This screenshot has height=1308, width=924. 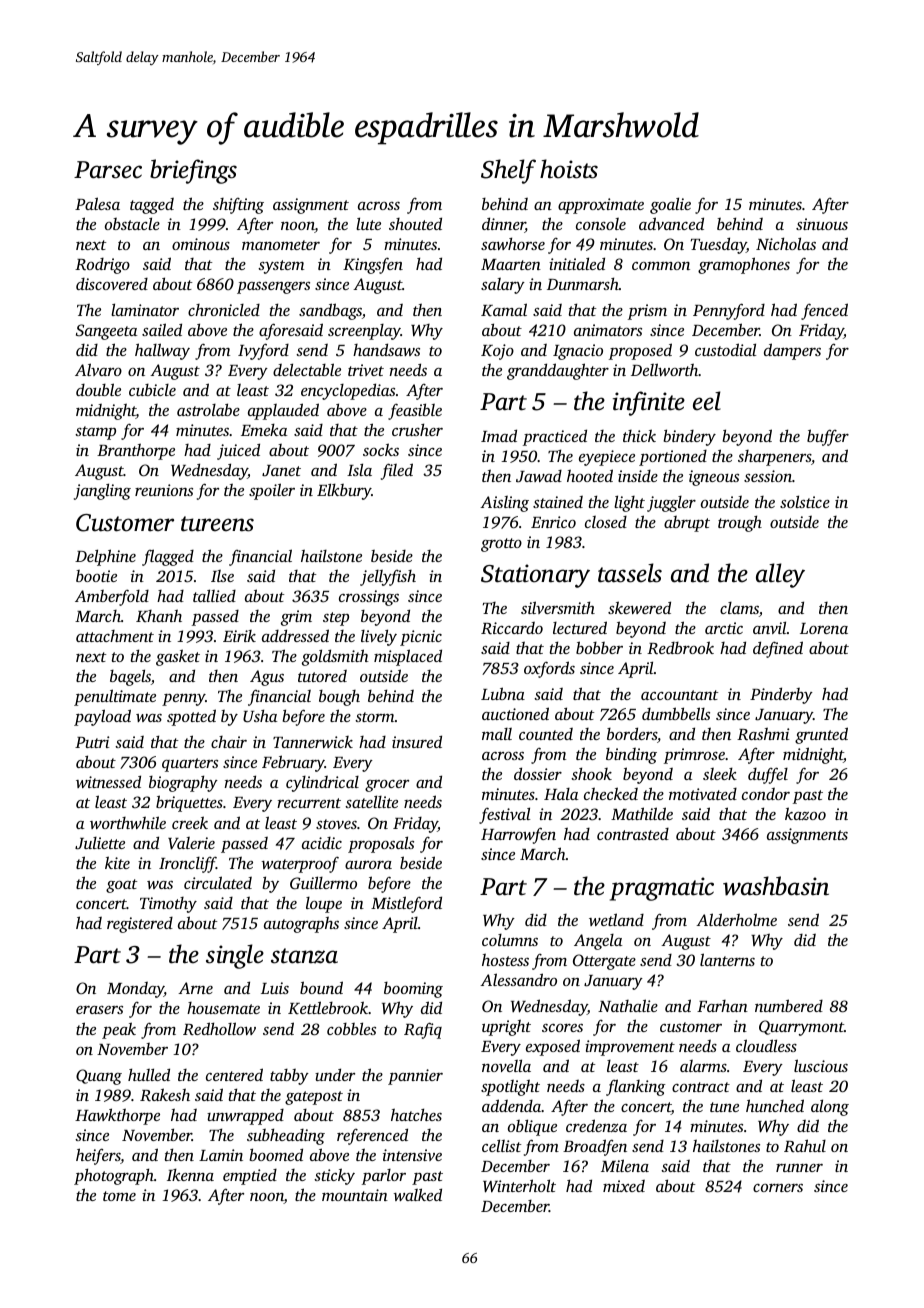 I want to click on Redbrook, so click(x=680, y=647).
